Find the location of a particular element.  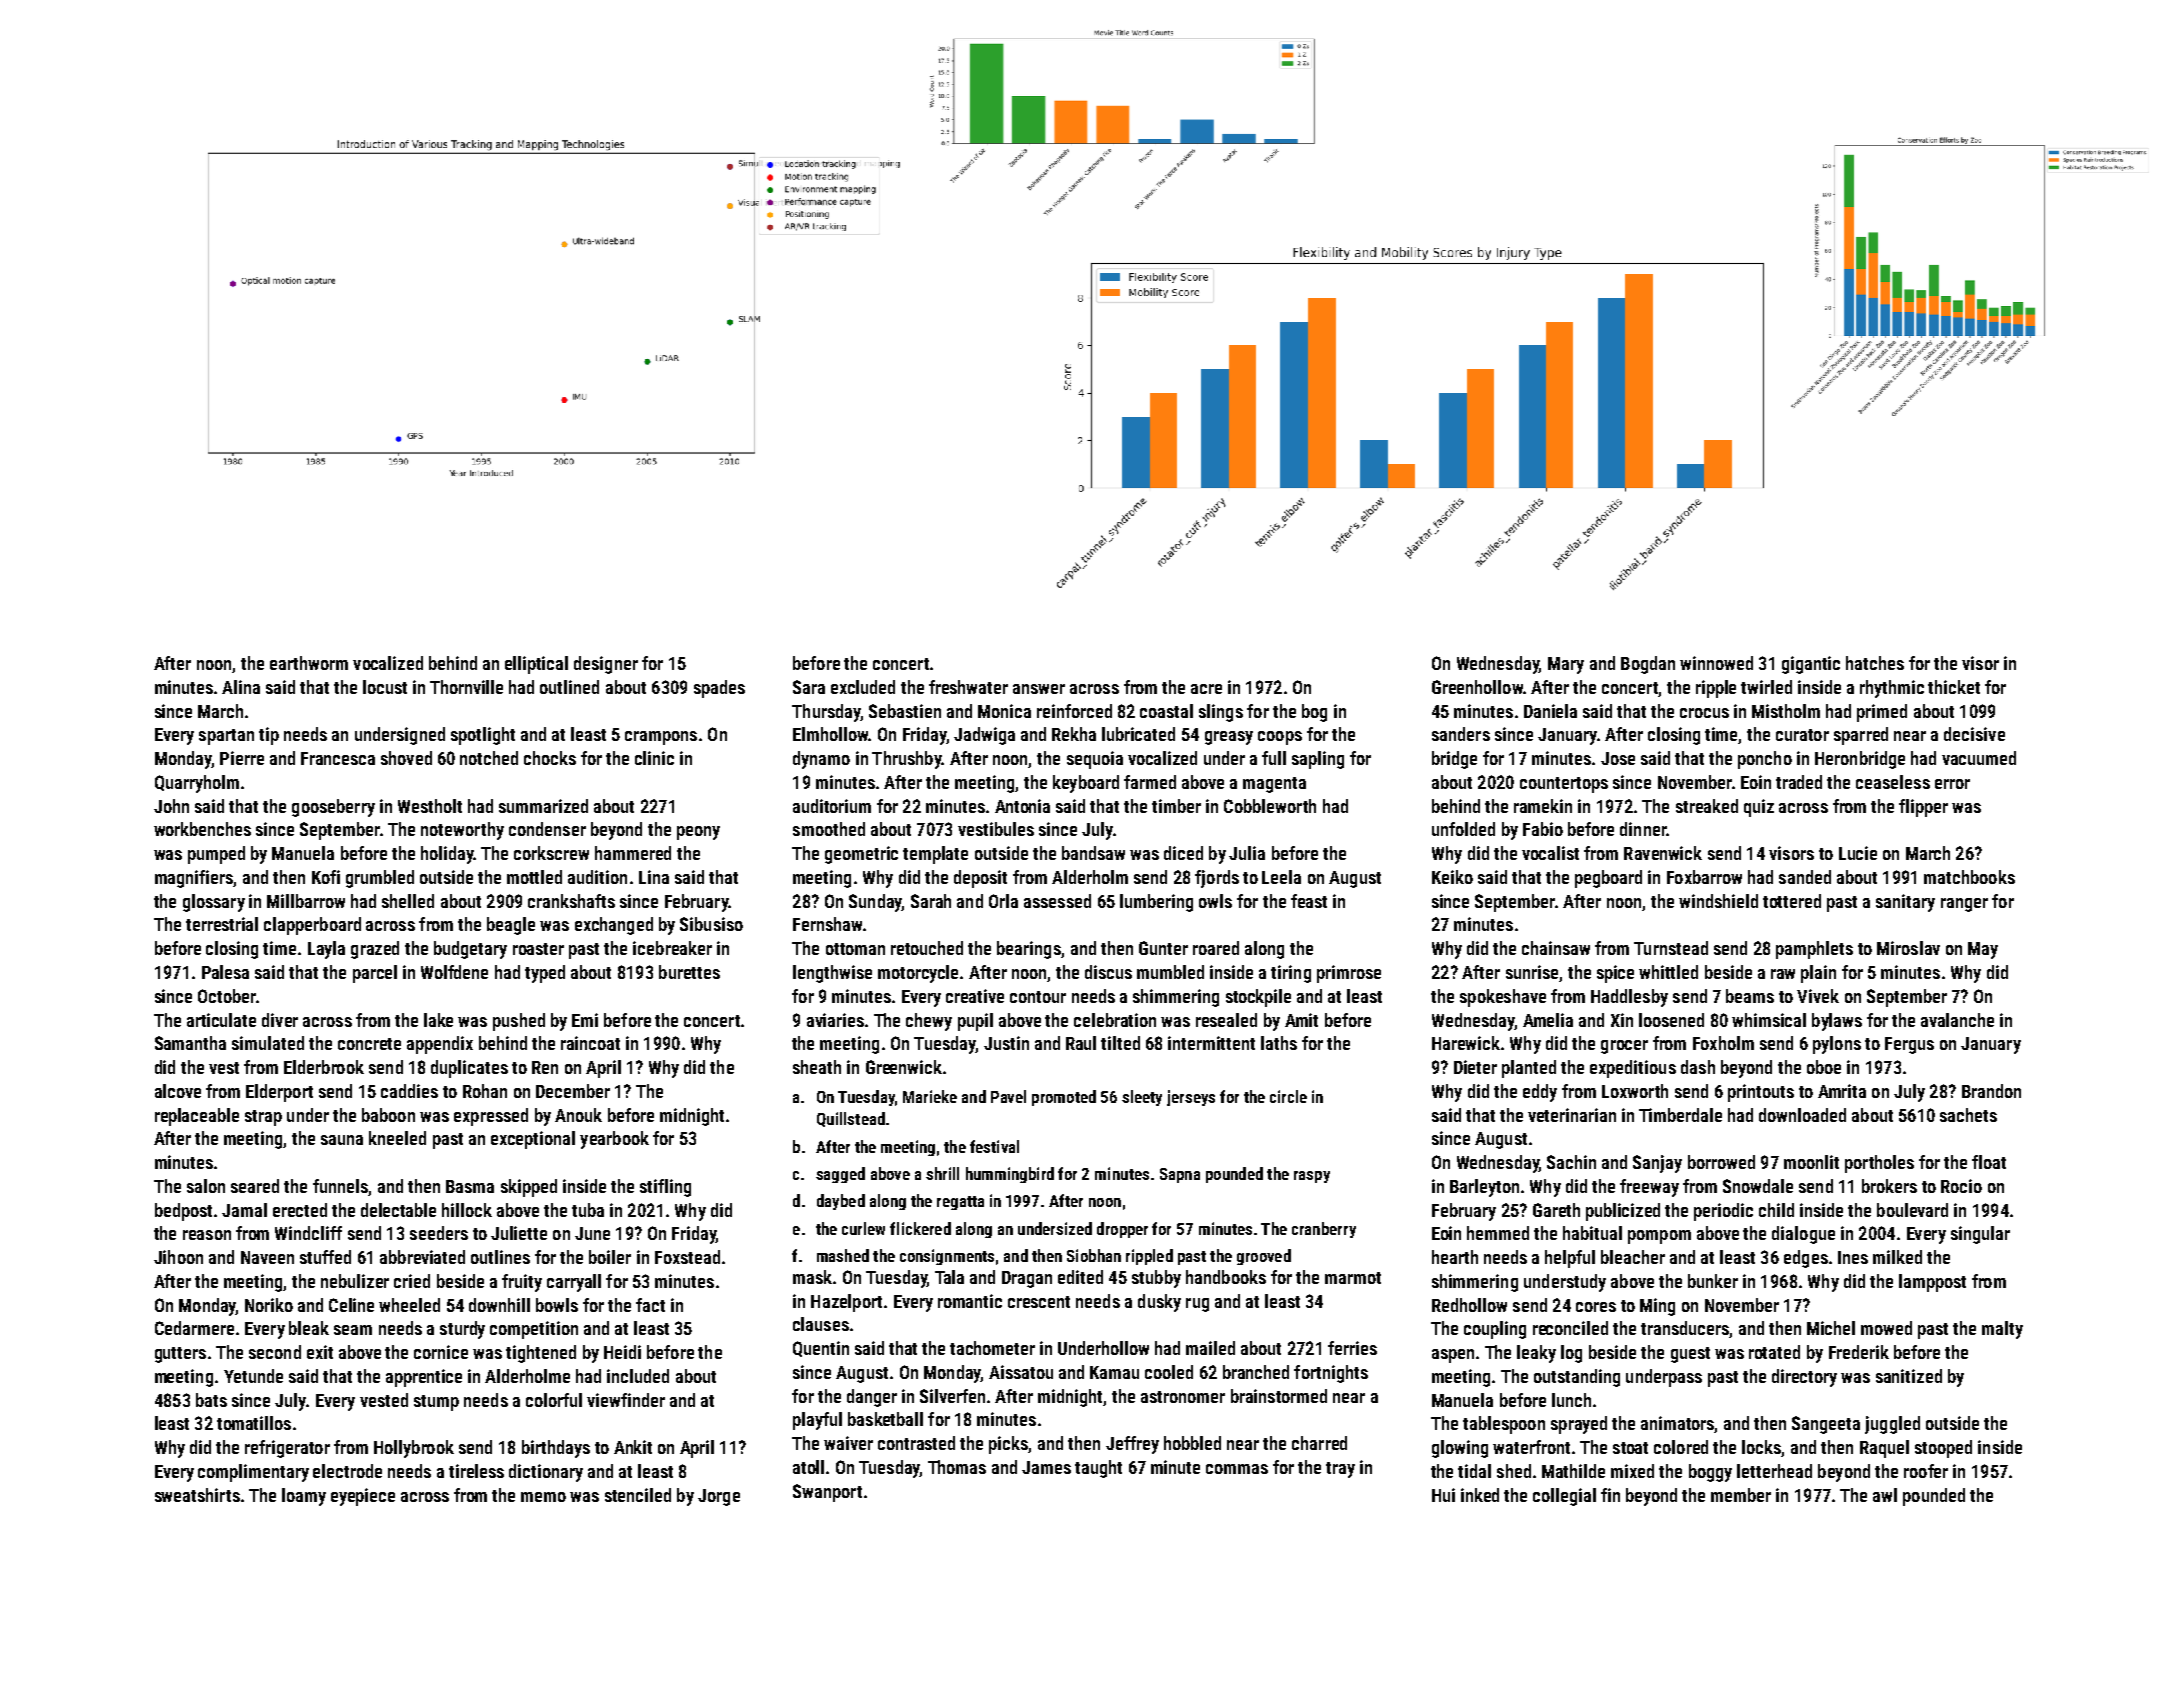

roaster is located at coordinates (538, 949).
